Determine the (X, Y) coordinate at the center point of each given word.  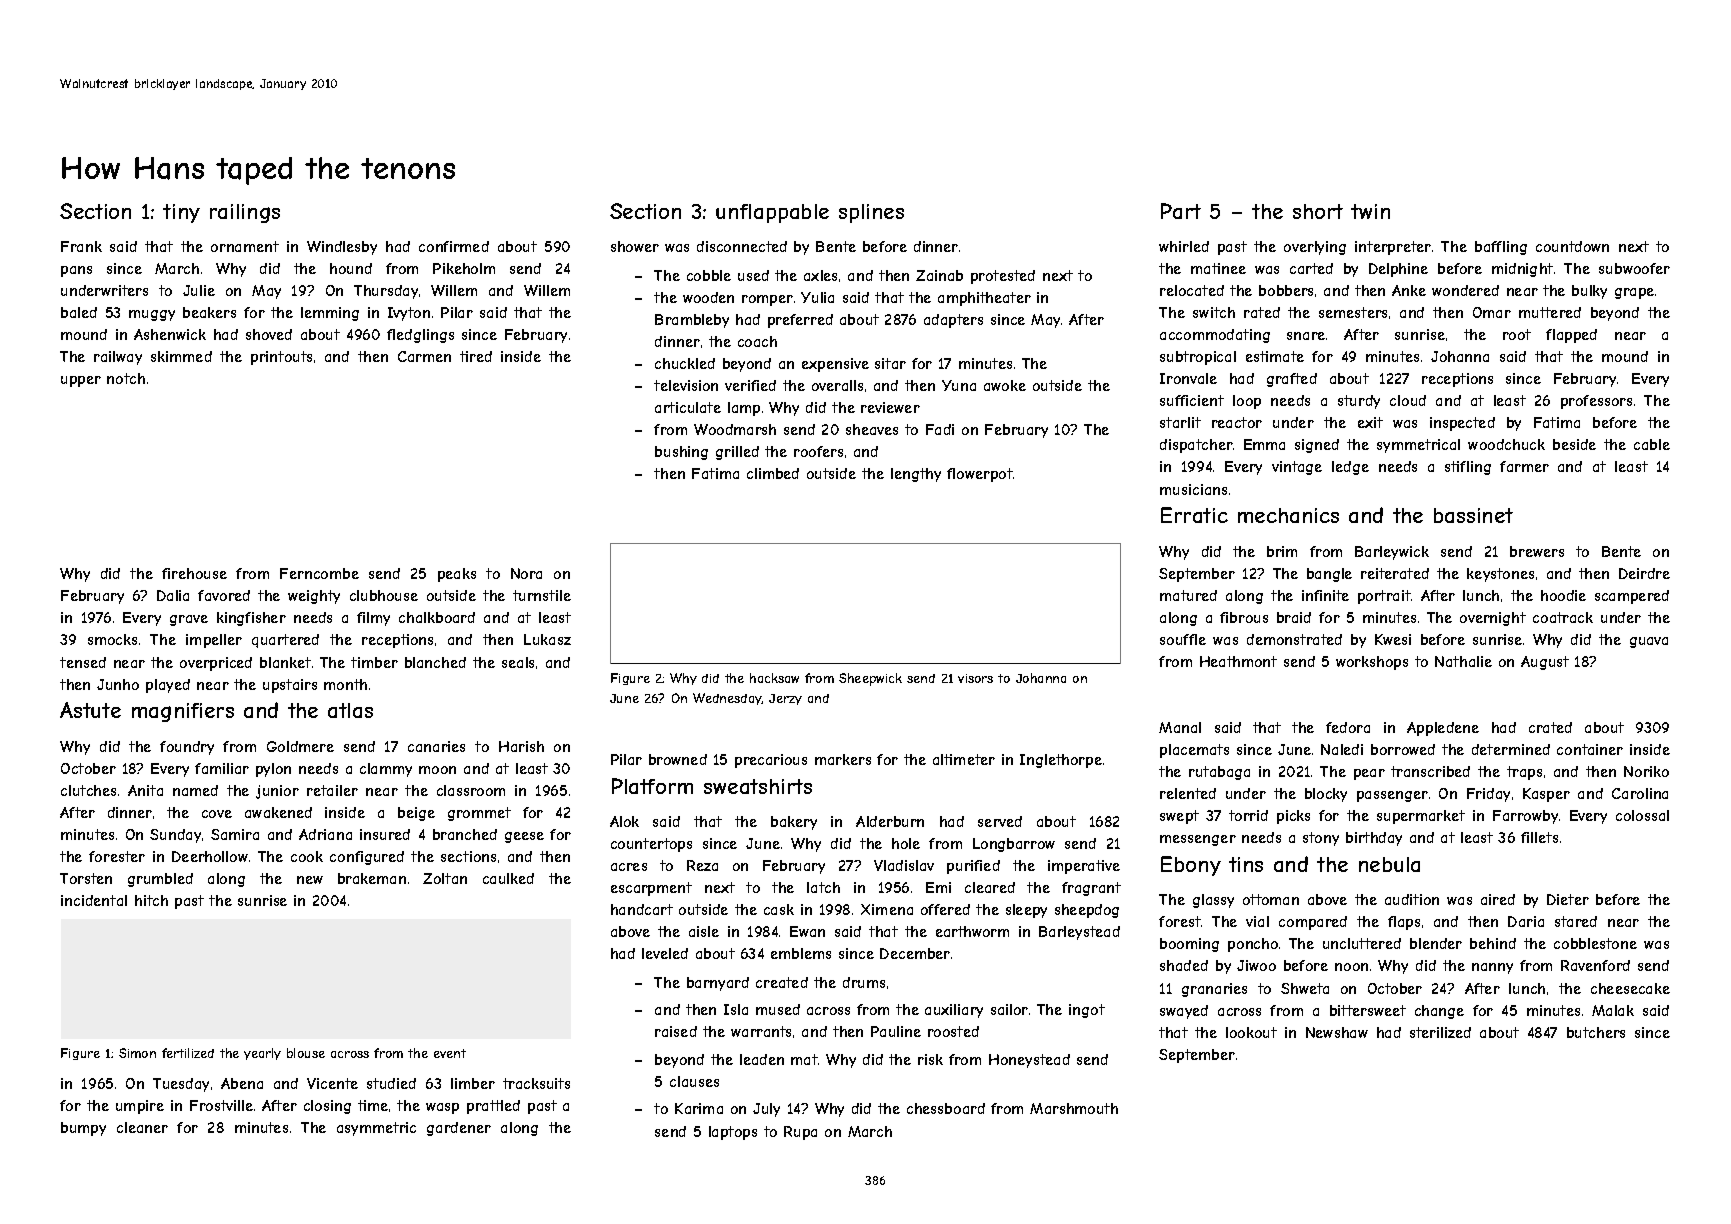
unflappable (772, 213)
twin (1370, 211)
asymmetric (376, 1129)
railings (245, 213)
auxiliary (954, 1011)
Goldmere (300, 746)
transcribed (1430, 771)
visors (975, 678)
